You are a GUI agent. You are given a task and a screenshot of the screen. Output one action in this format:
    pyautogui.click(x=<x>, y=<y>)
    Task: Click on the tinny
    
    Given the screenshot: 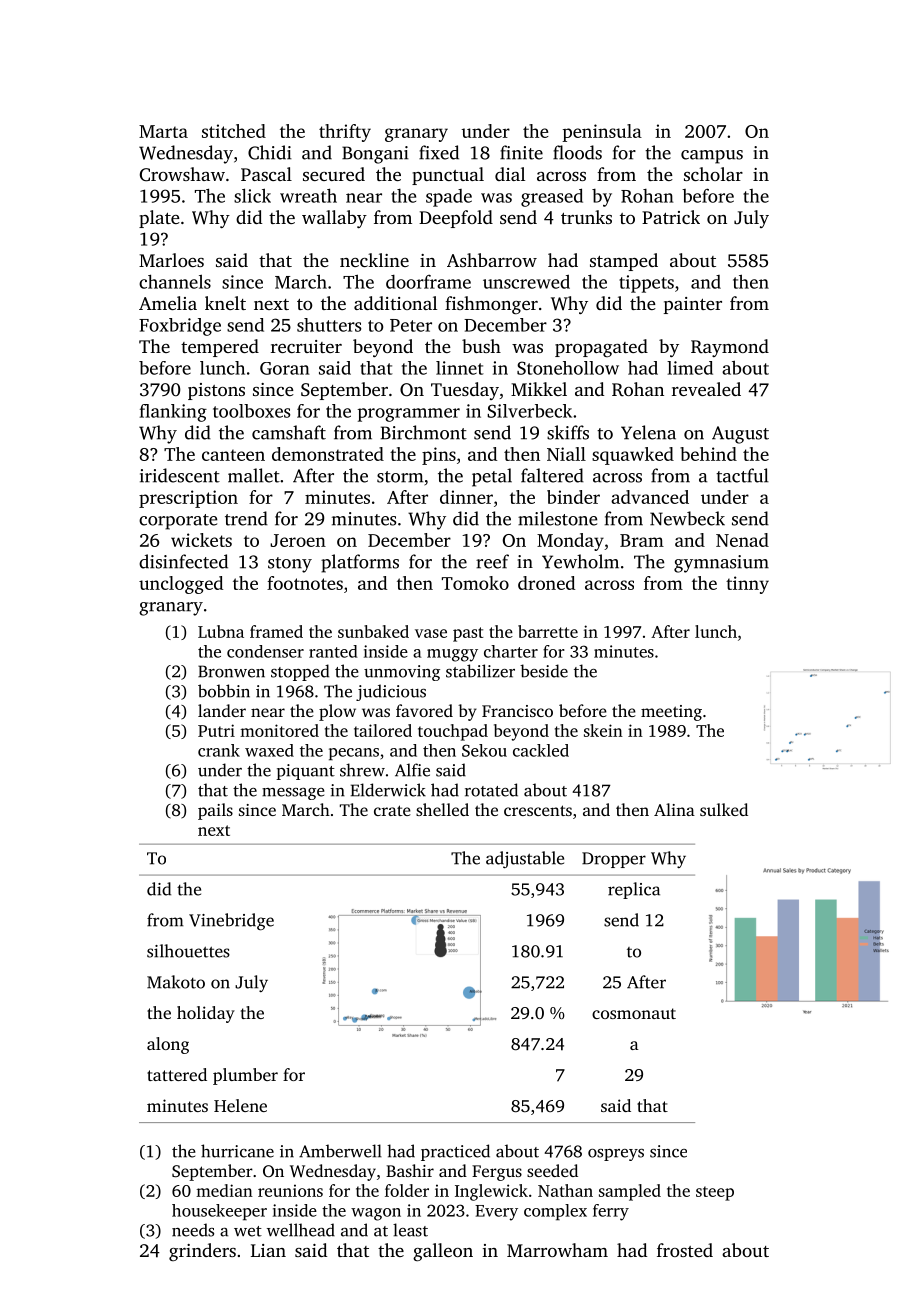 What is the action you would take?
    pyautogui.click(x=747, y=585)
